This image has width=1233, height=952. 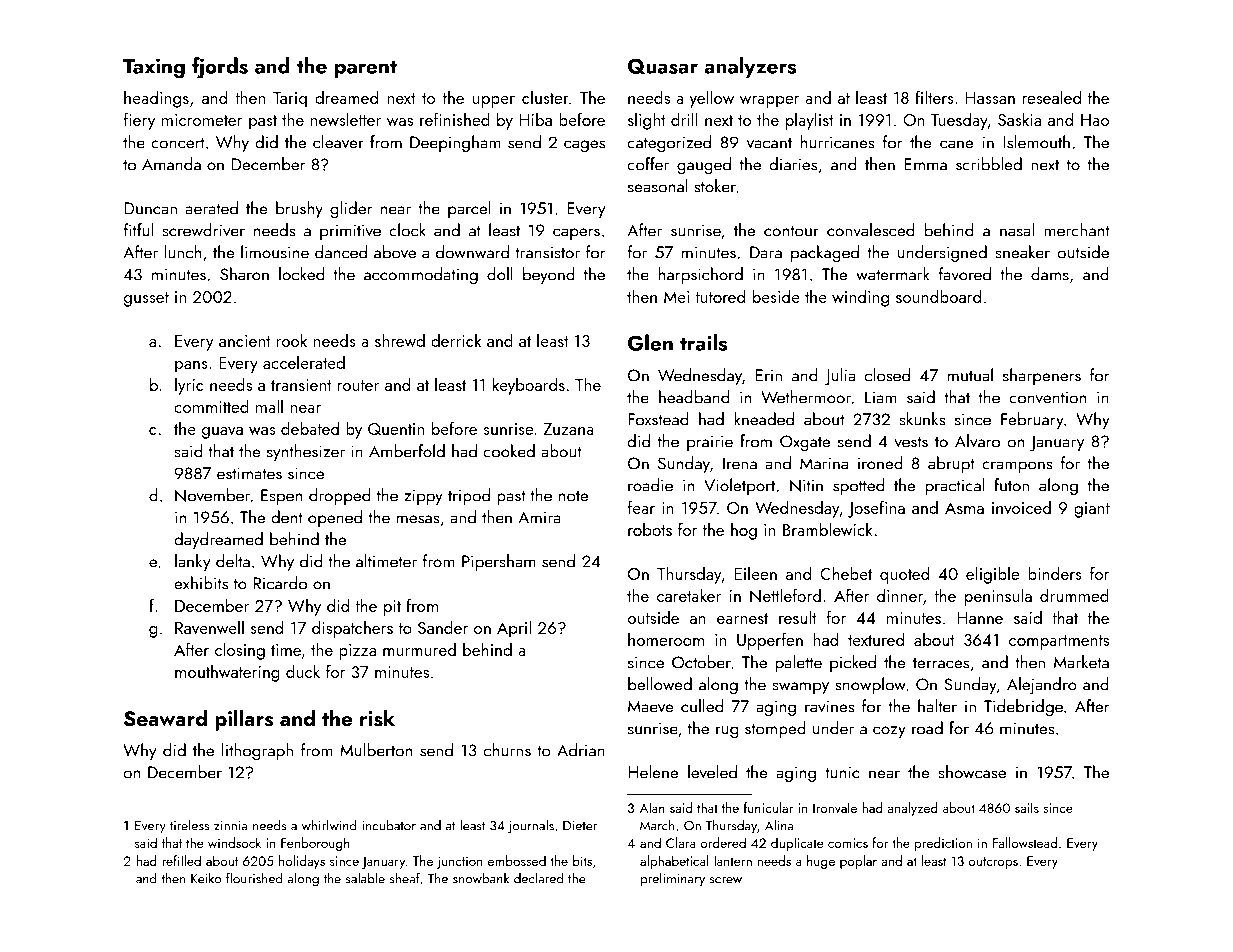 I want to click on seasonal, so click(x=658, y=186).
